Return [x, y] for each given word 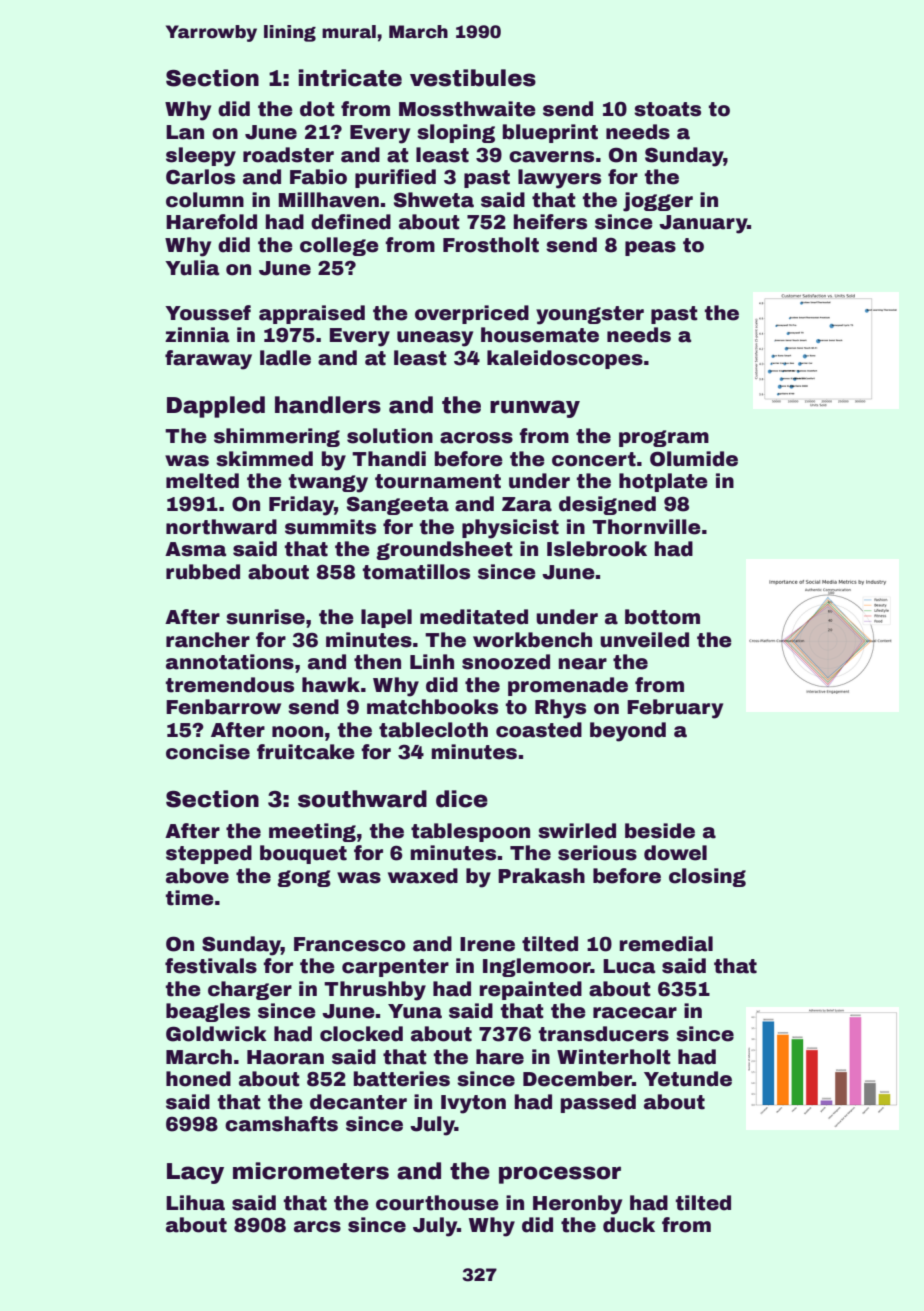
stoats [667, 109]
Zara [527, 504]
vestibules [473, 78]
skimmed [264, 459]
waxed [423, 876]
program [664, 438]
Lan [185, 132]
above [197, 876]
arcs [317, 1227]
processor [560, 1175]
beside [660, 831]
